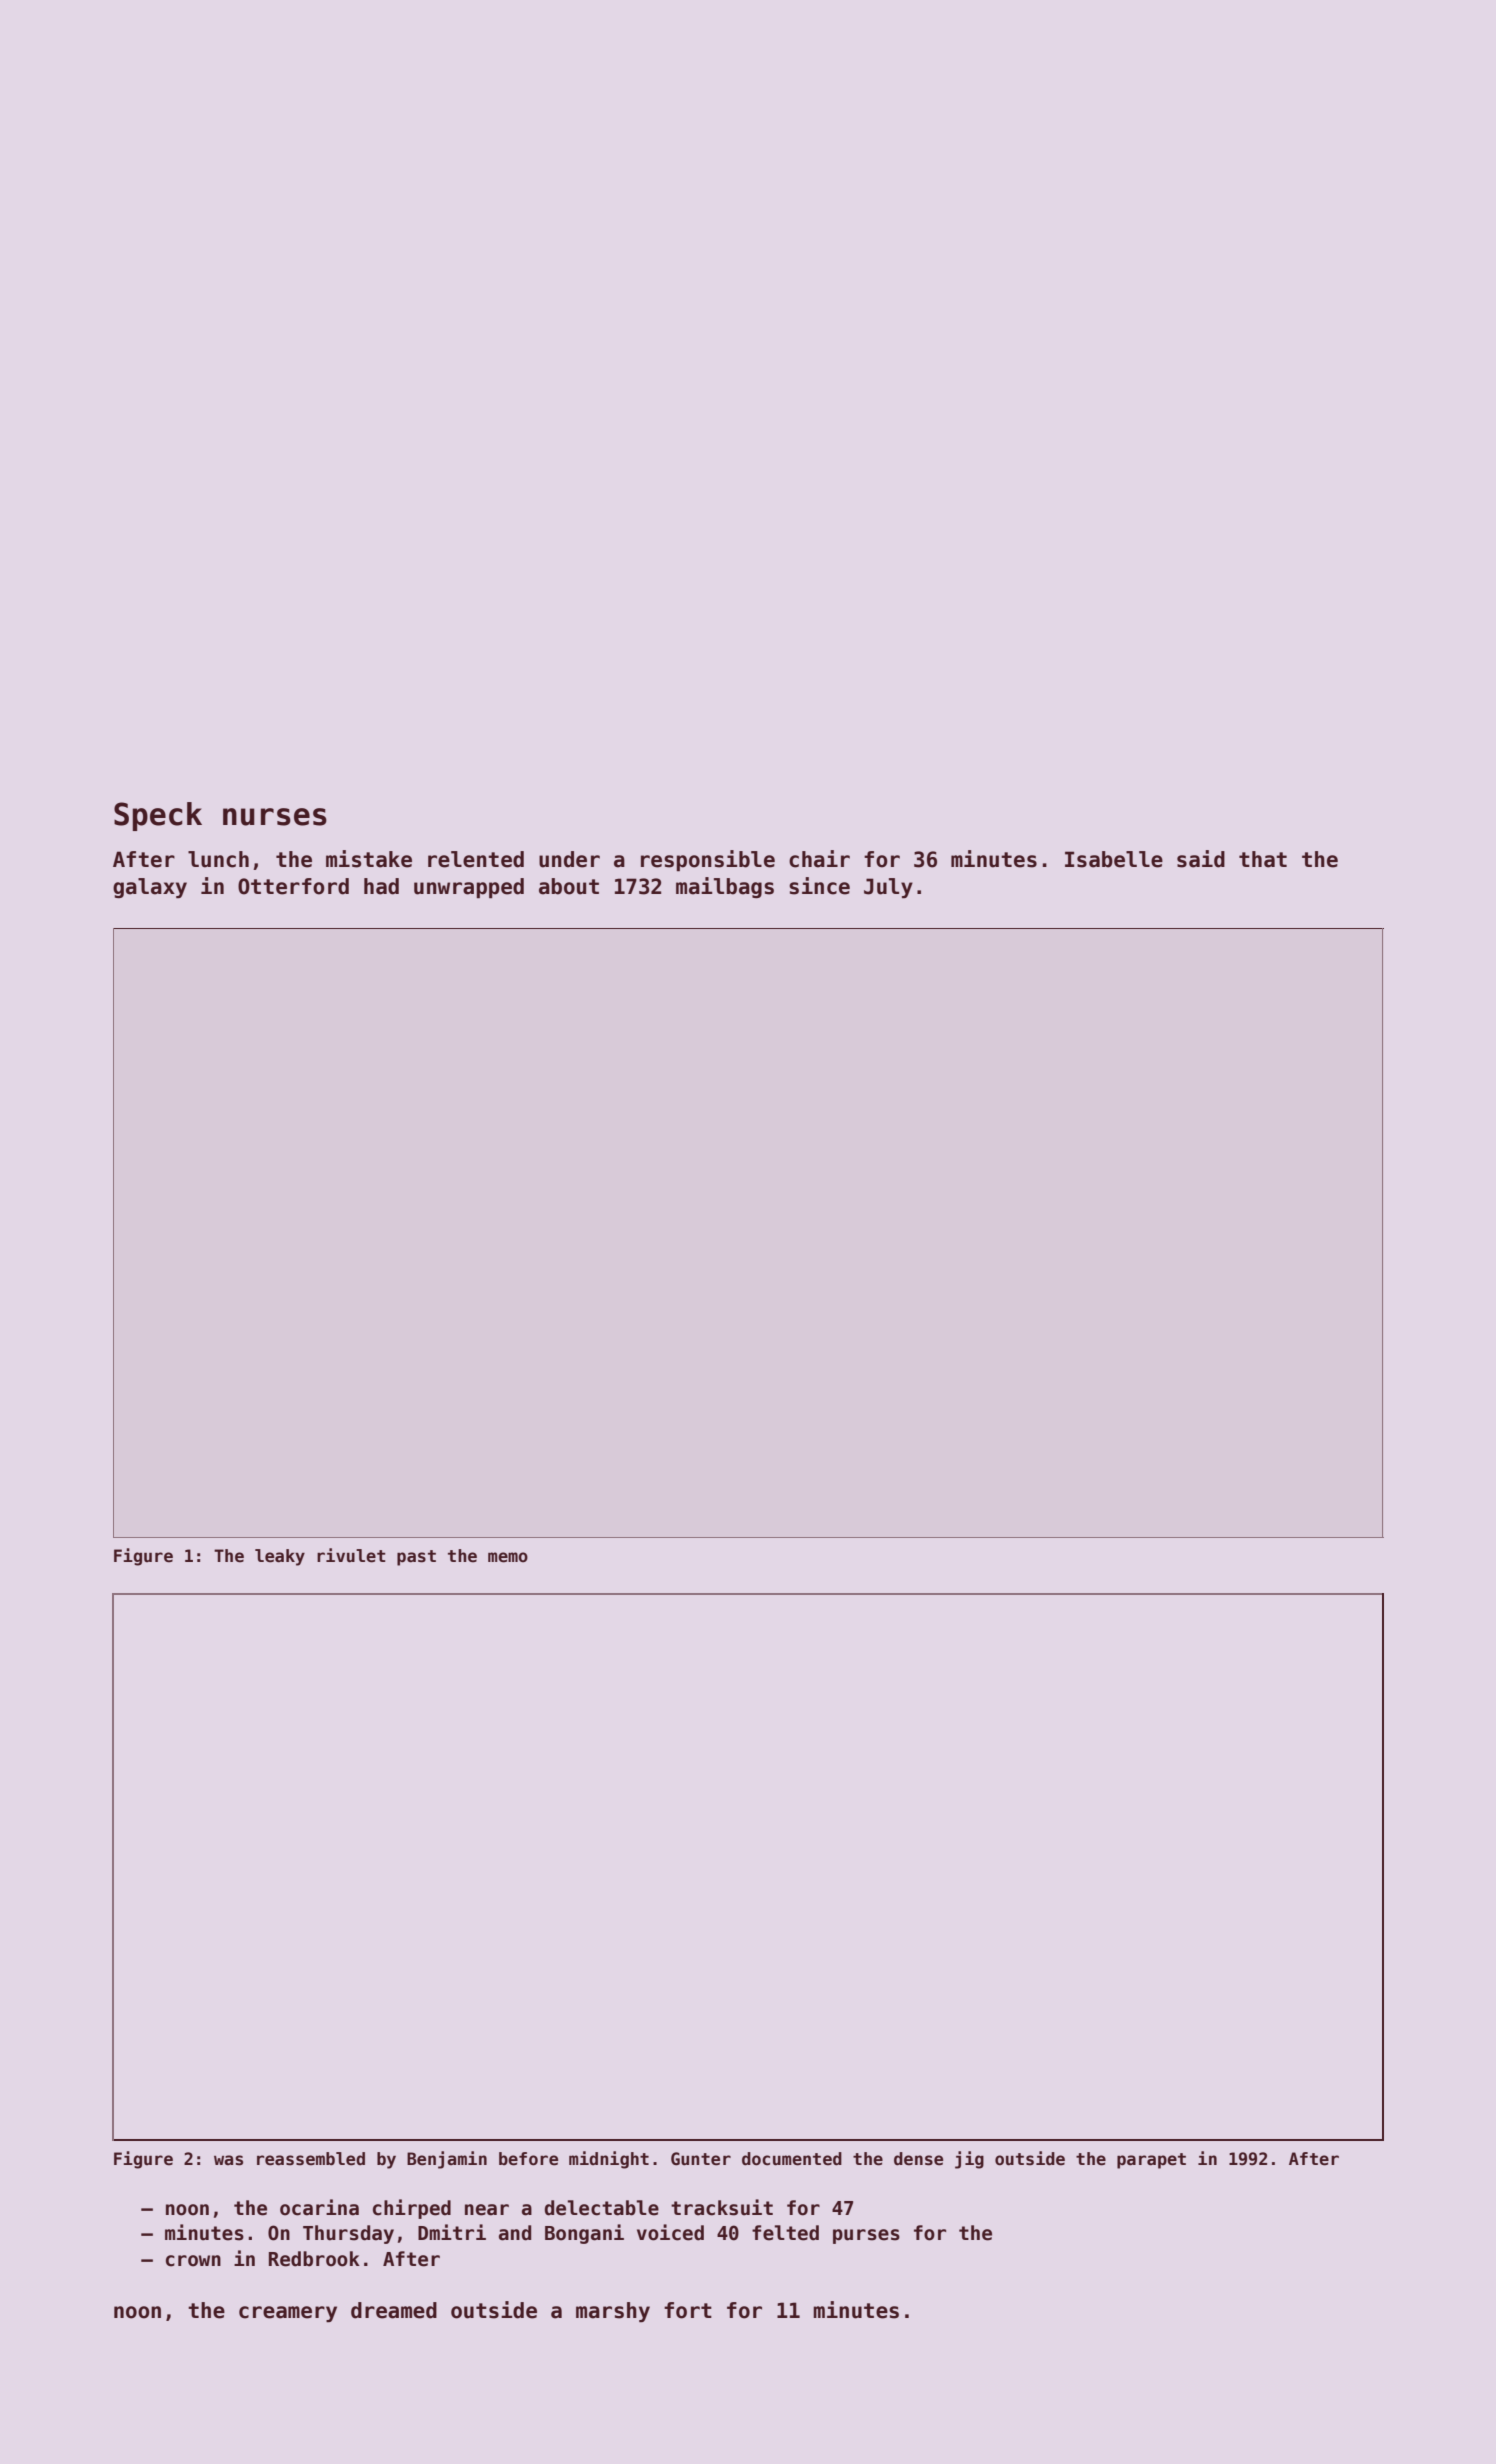 This page has height=2464, width=1496. I want to click on leaky, so click(280, 1557).
